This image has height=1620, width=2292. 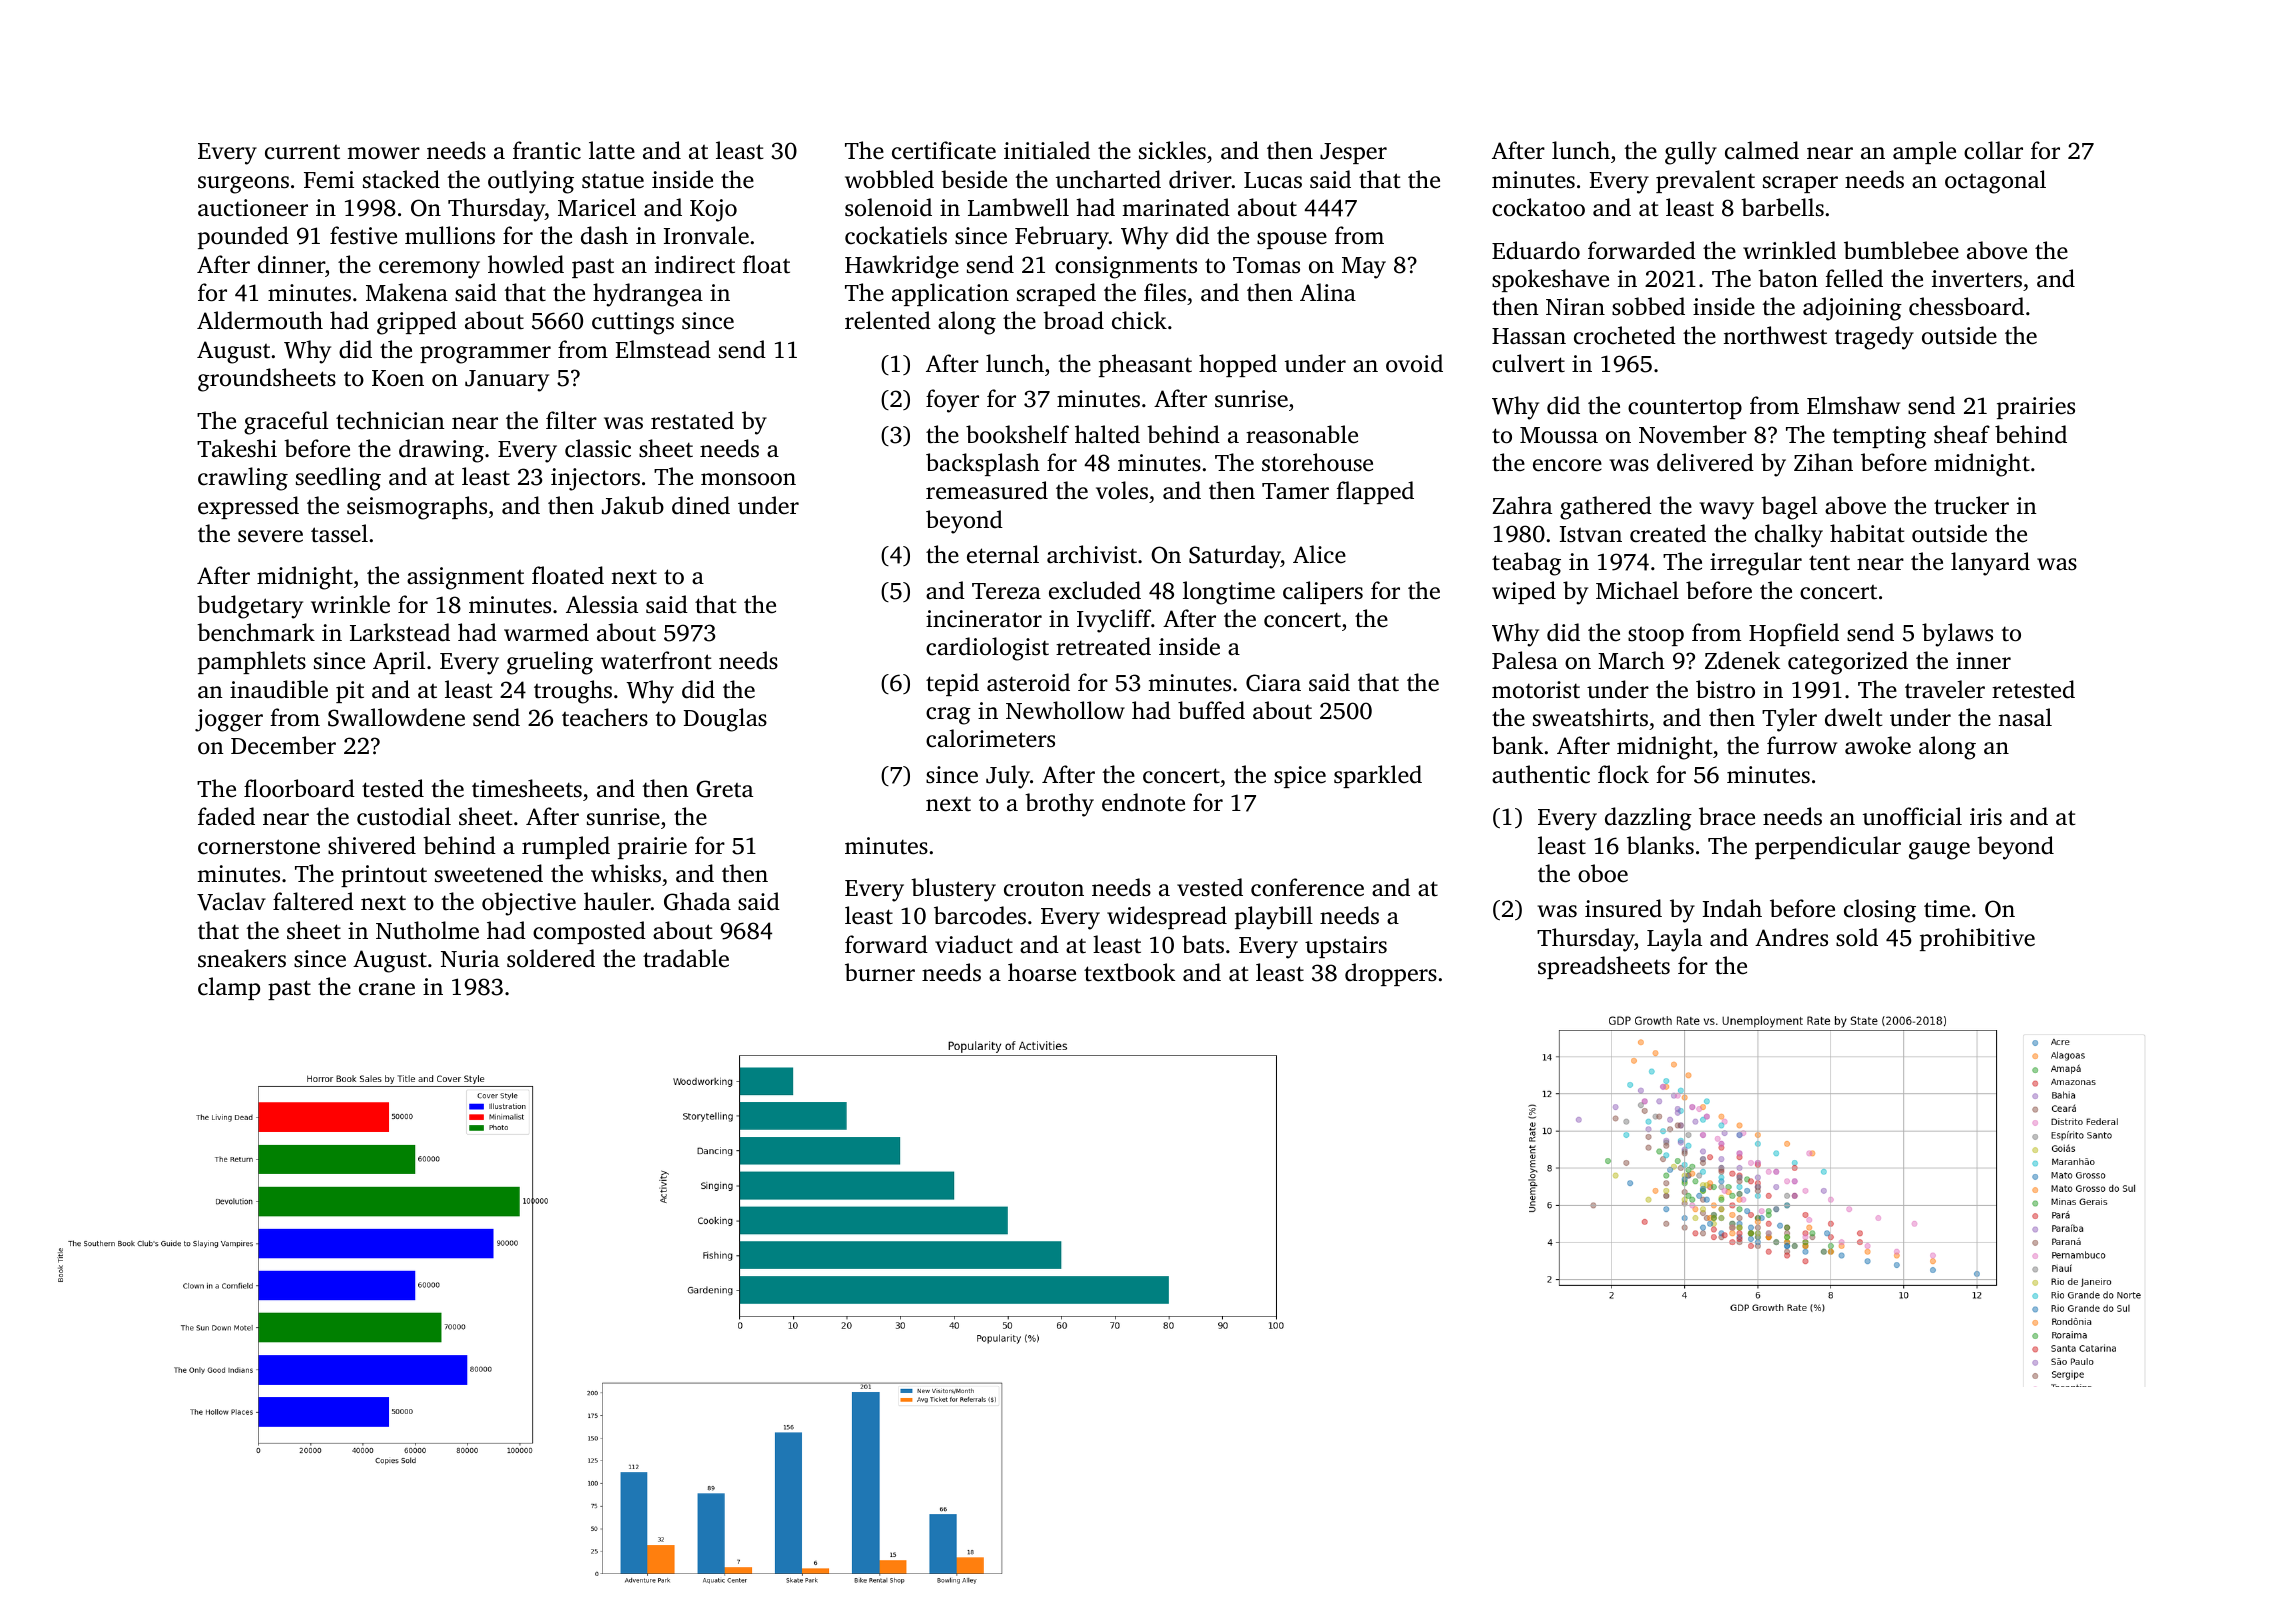 What do you see at coordinates (260, 320) in the image?
I see `Aldermouth` at bounding box center [260, 320].
